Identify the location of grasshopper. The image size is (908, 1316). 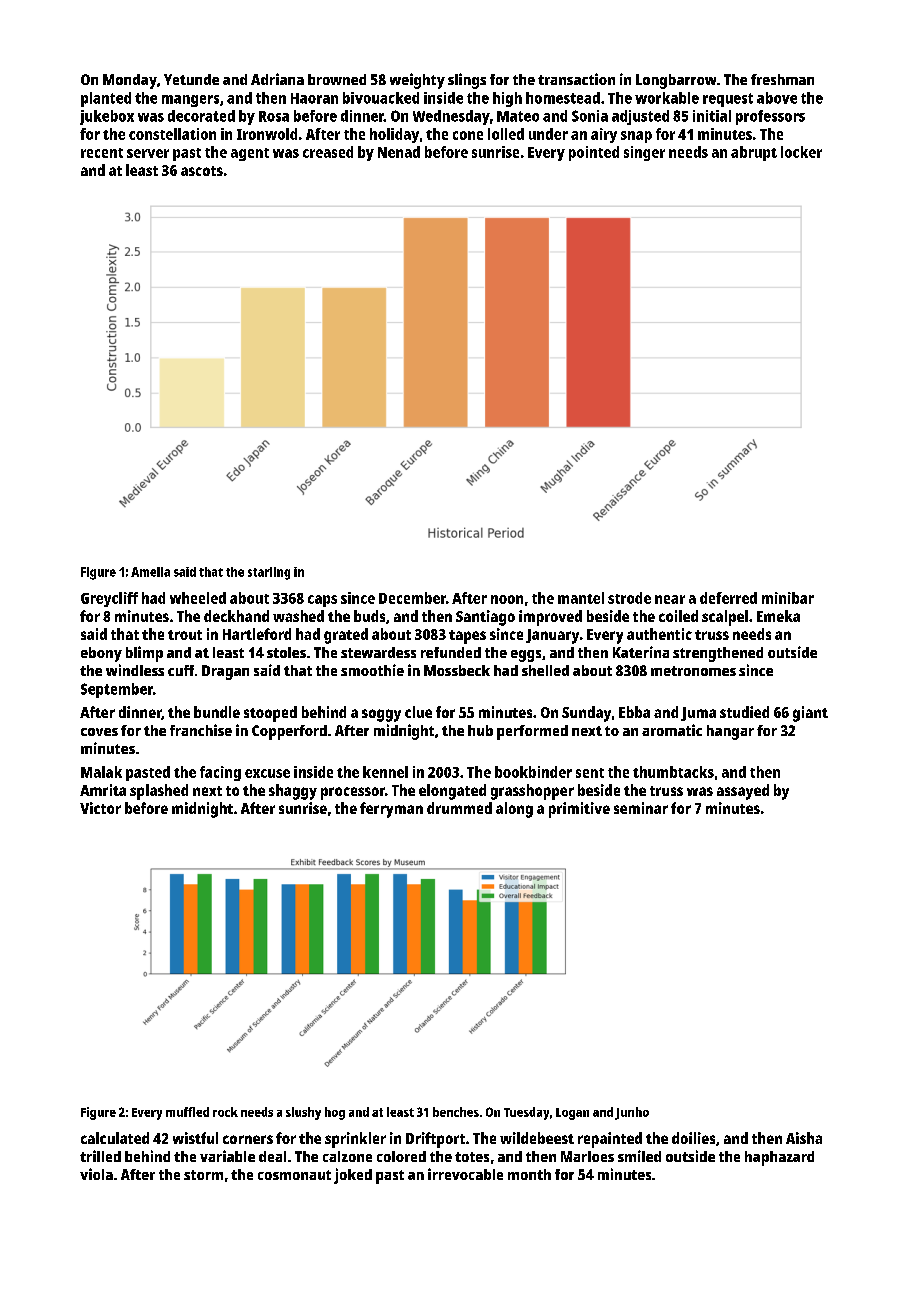
(532, 792).
